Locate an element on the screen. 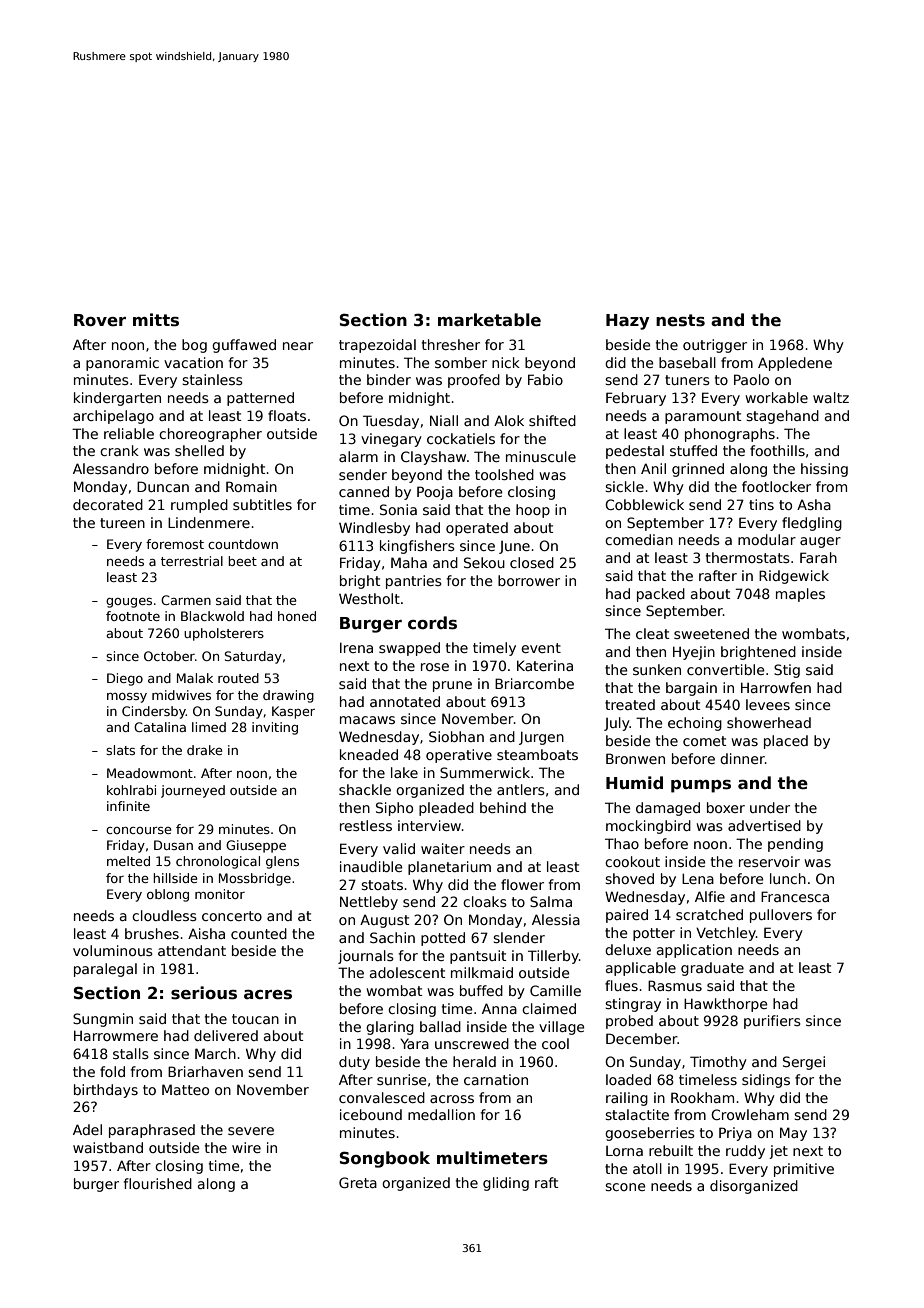 The image size is (924, 1308). October is located at coordinates (169, 656).
